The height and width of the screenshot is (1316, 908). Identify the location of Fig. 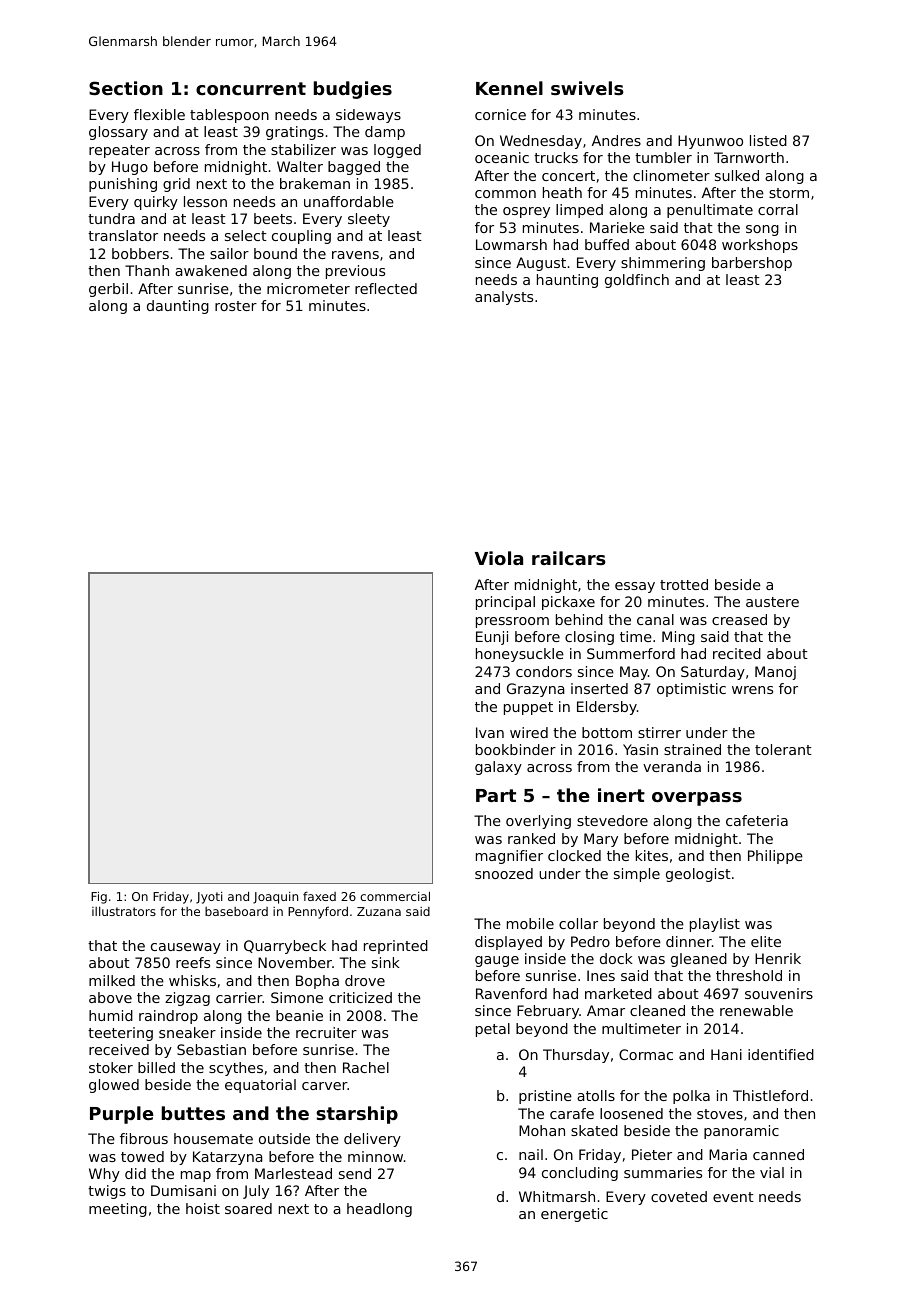
(99, 897).
